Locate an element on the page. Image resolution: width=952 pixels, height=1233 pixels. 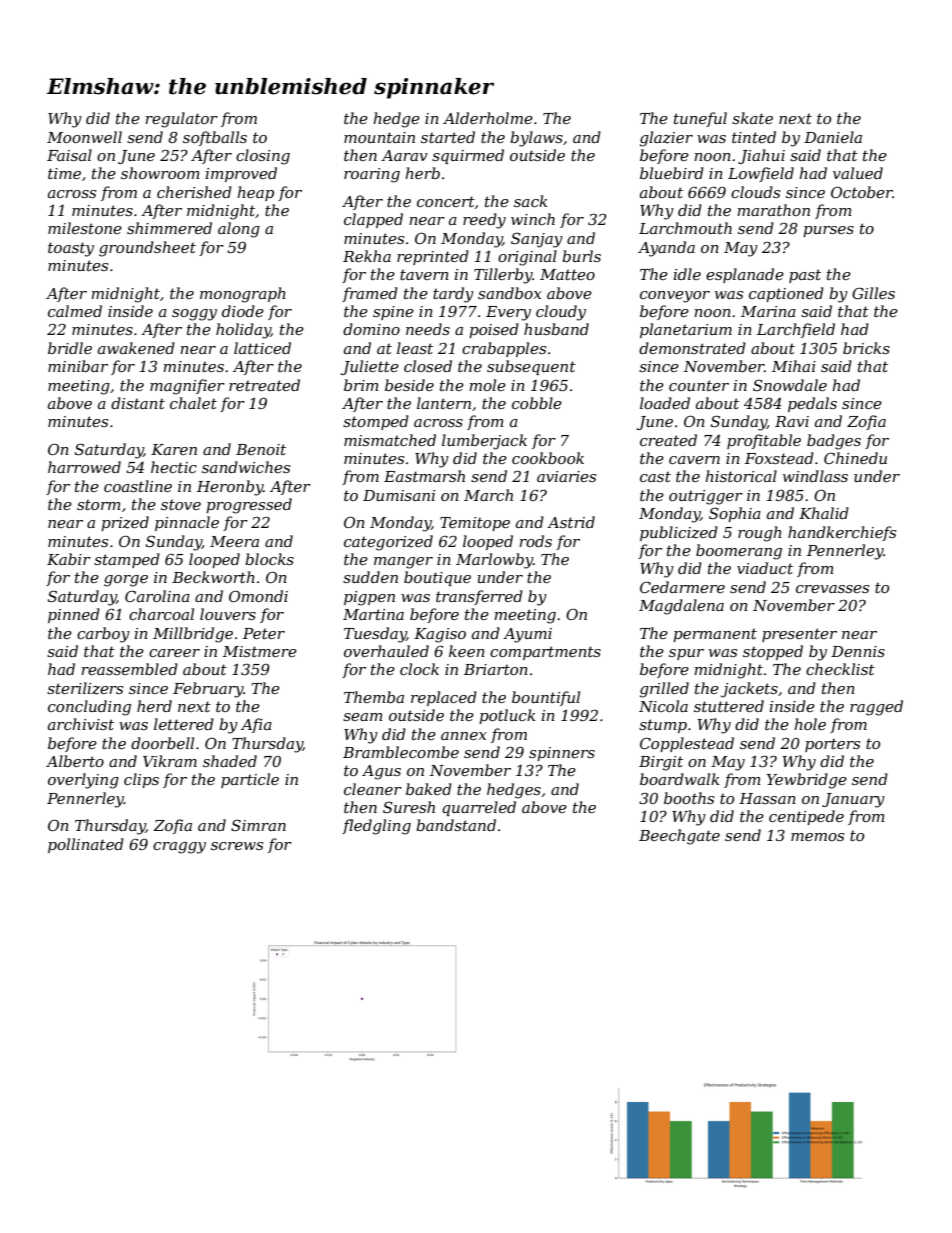
shaded is located at coordinates (230, 761).
